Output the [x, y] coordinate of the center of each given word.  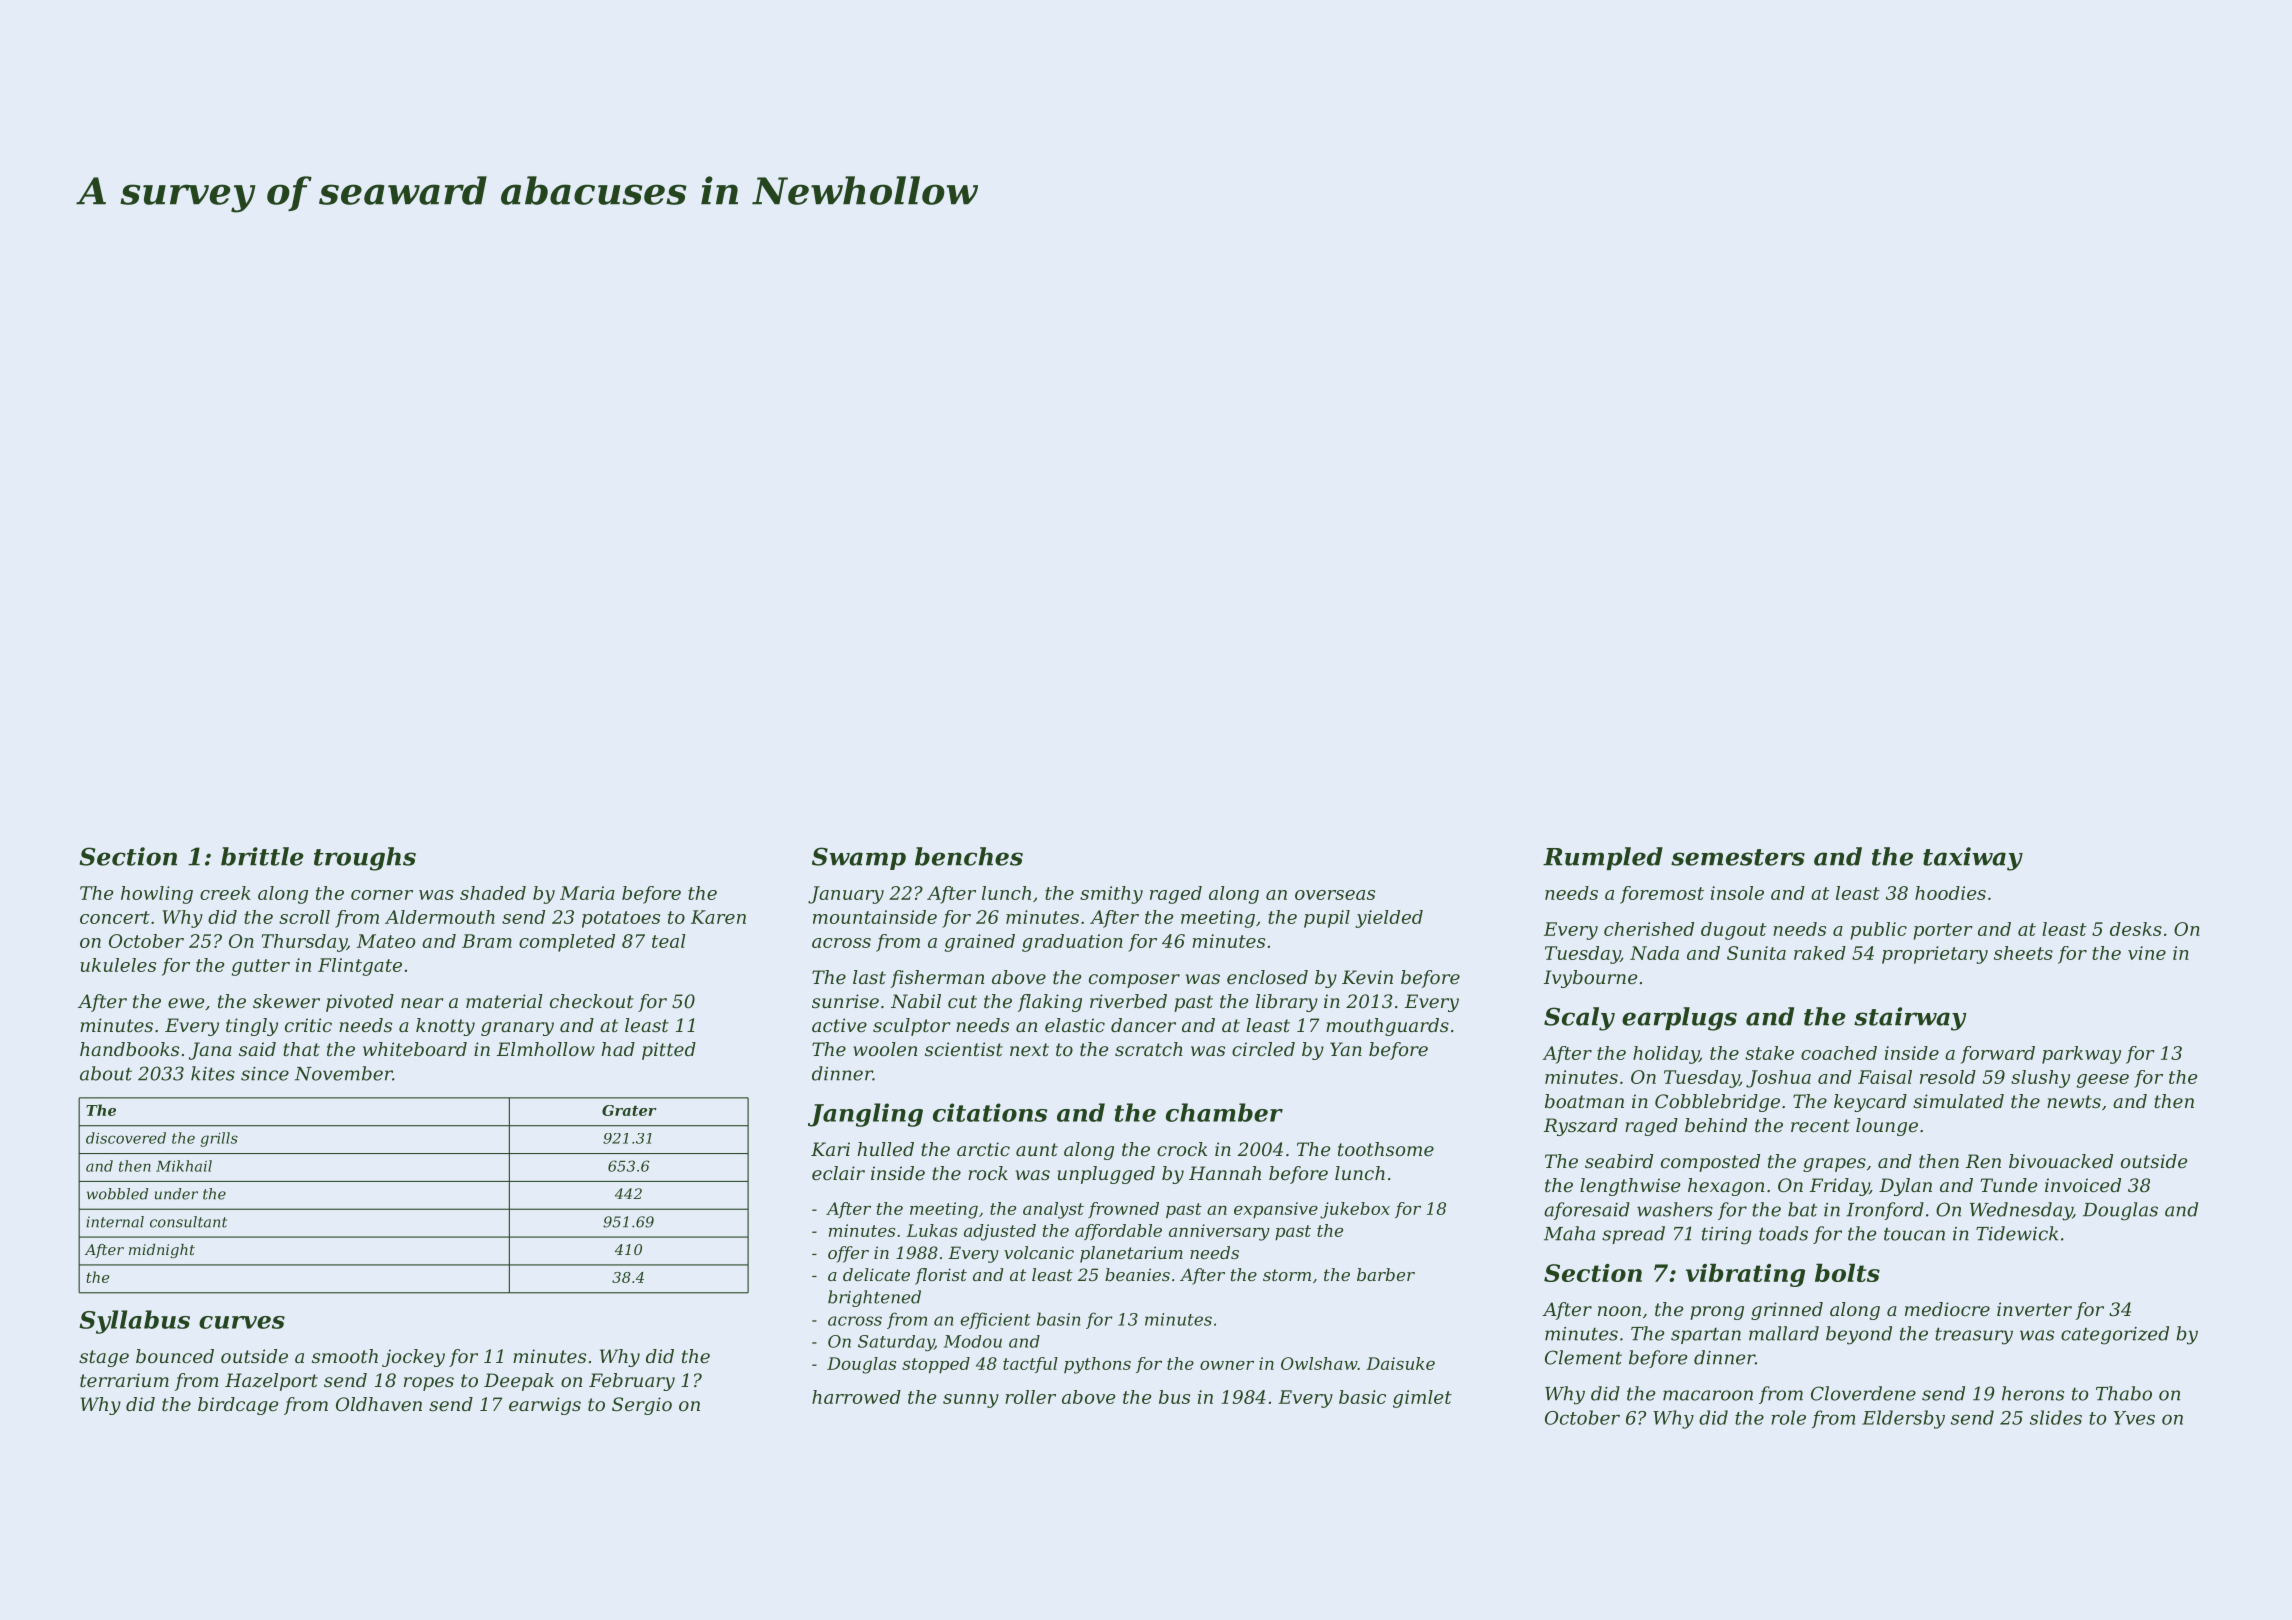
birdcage [238, 1406]
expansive [1276, 1210]
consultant [188, 1222]
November [344, 1073]
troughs [365, 859]
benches [969, 856]
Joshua [1778, 1079]
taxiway [1973, 859]
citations [990, 1112]
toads [1783, 1233]
